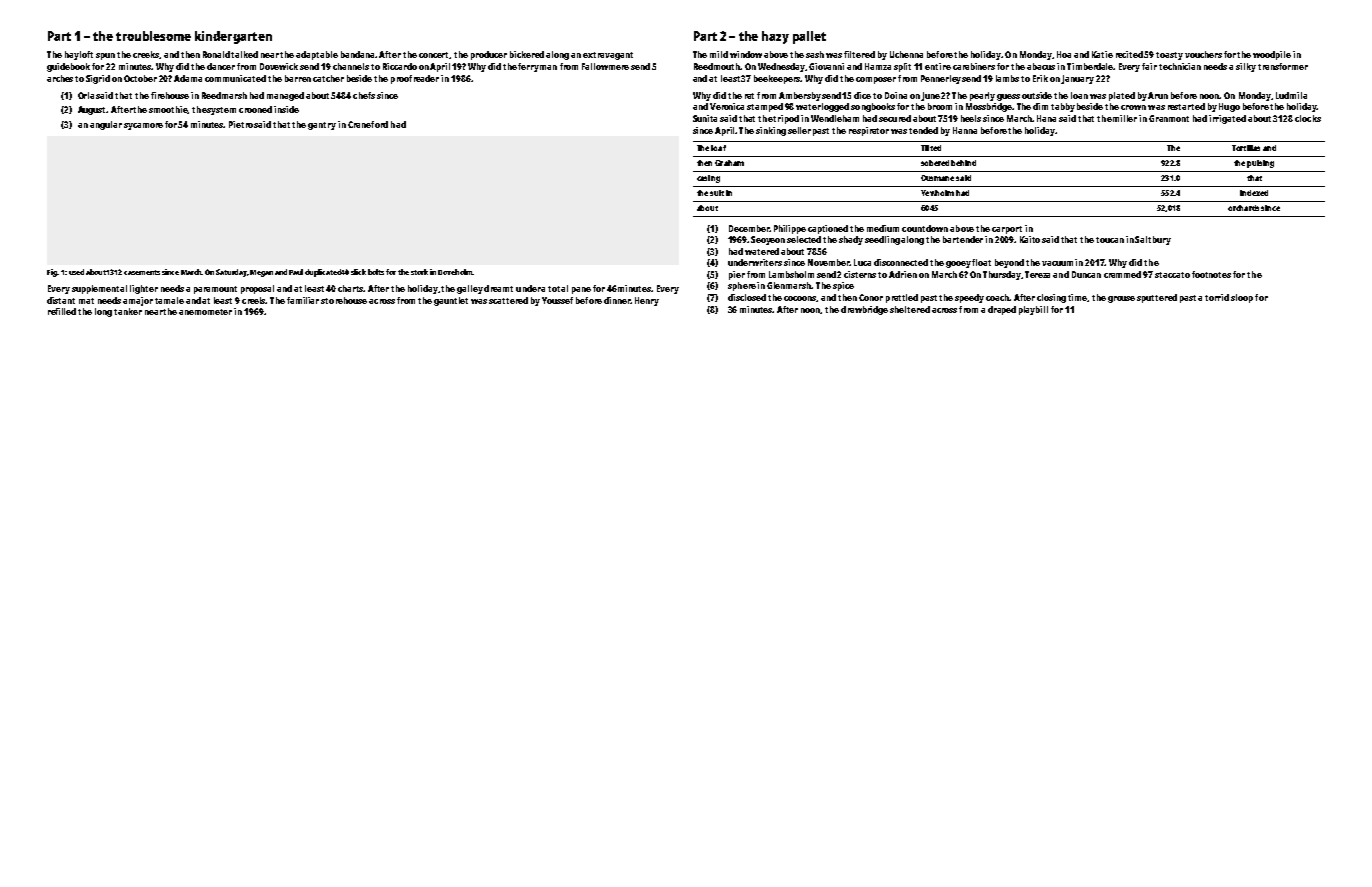 The image size is (1372, 887). I want to click on orchards, so click(1243, 208).
